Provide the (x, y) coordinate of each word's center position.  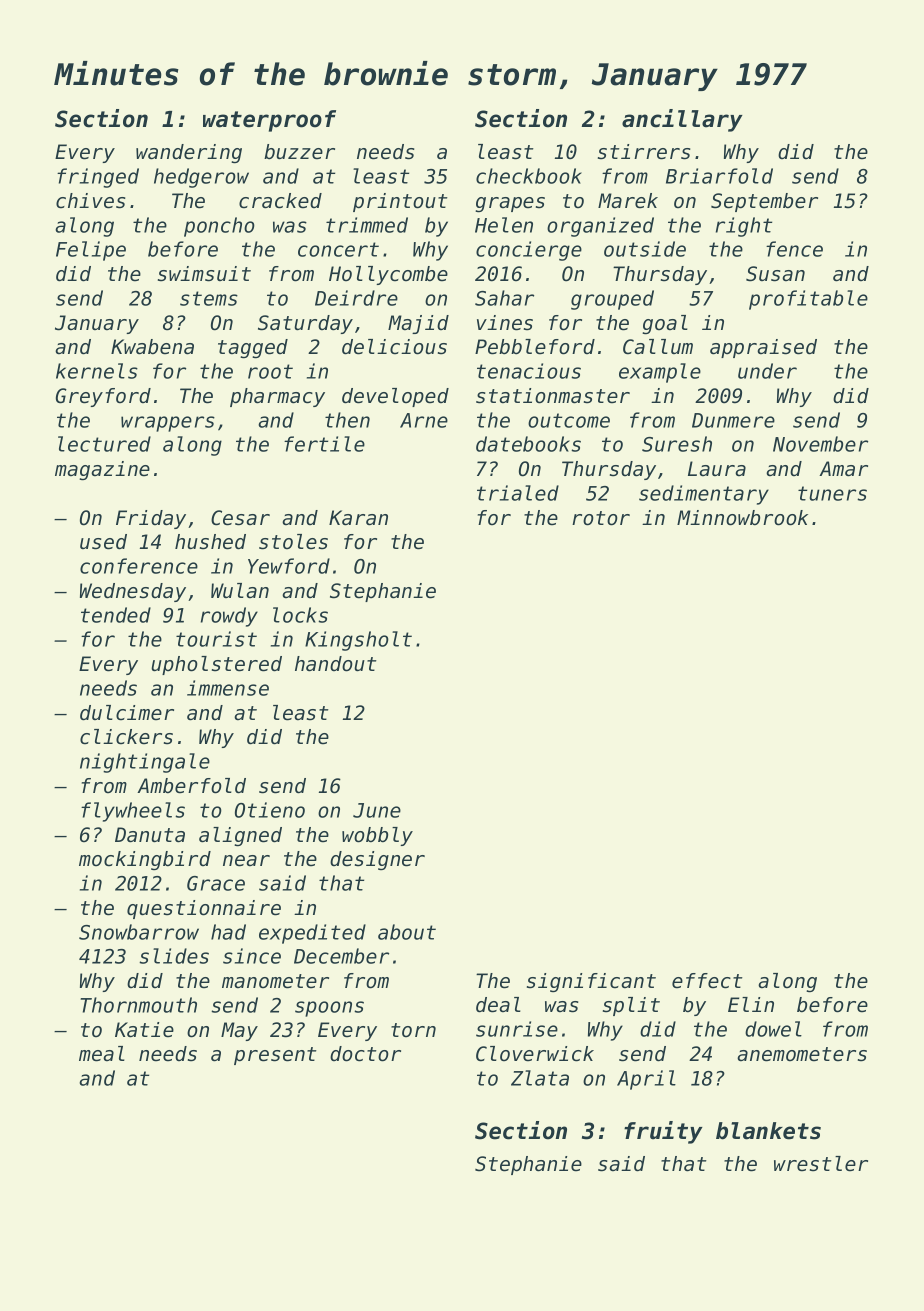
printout (400, 202)
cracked (280, 201)
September (764, 202)
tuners (832, 493)
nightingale (145, 763)
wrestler (821, 1164)
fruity (663, 1132)
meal (102, 1054)
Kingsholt (358, 641)
